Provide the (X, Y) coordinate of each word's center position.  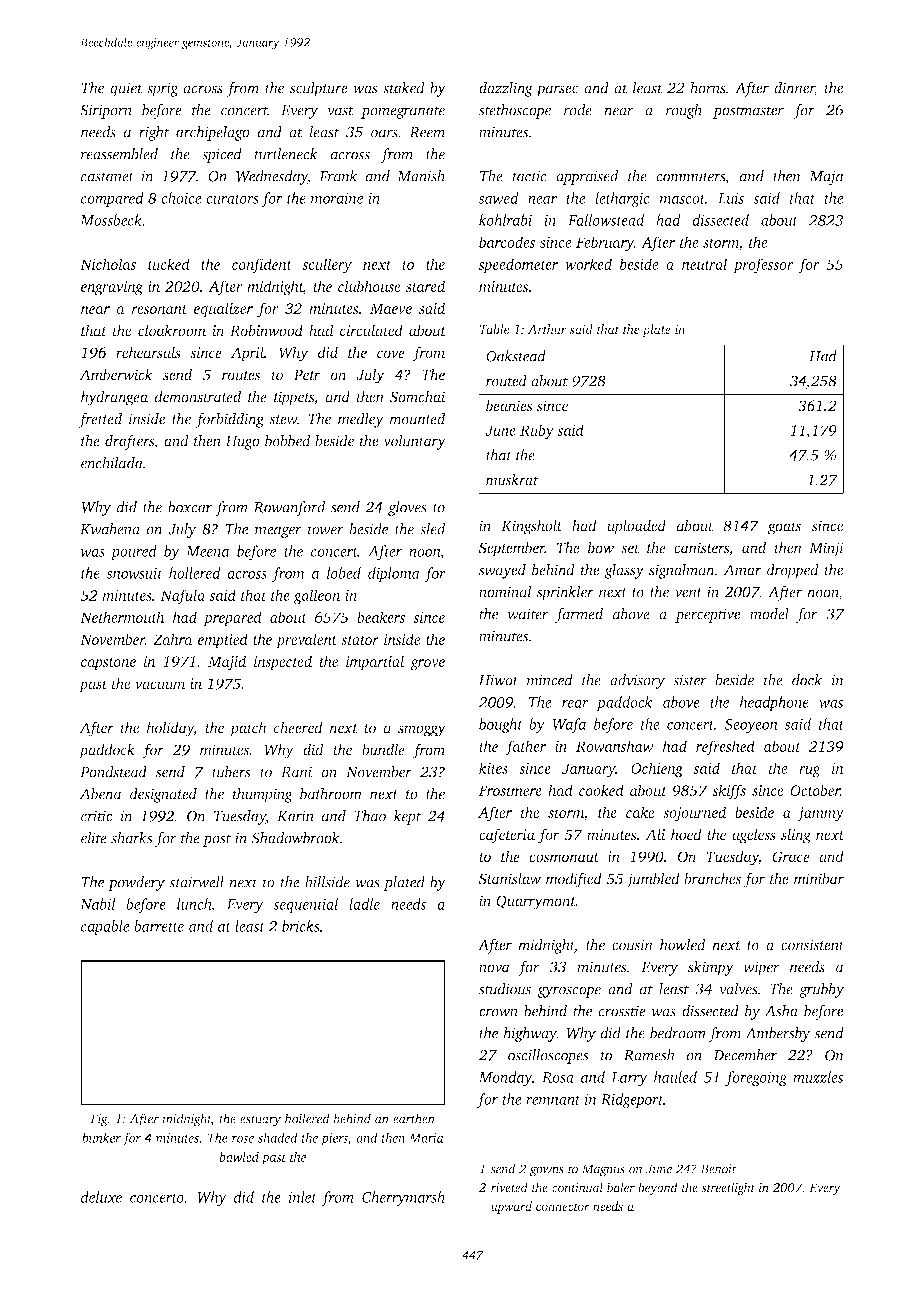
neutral (704, 264)
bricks (301, 926)
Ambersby (778, 1034)
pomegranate (403, 112)
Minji (826, 549)
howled (683, 945)
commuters (690, 177)
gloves (407, 508)
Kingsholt (532, 527)
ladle (364, 904)
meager (278, 532)
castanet (107, 177)
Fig (99, 1120)
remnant (553, 1100)
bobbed (288, 441)
